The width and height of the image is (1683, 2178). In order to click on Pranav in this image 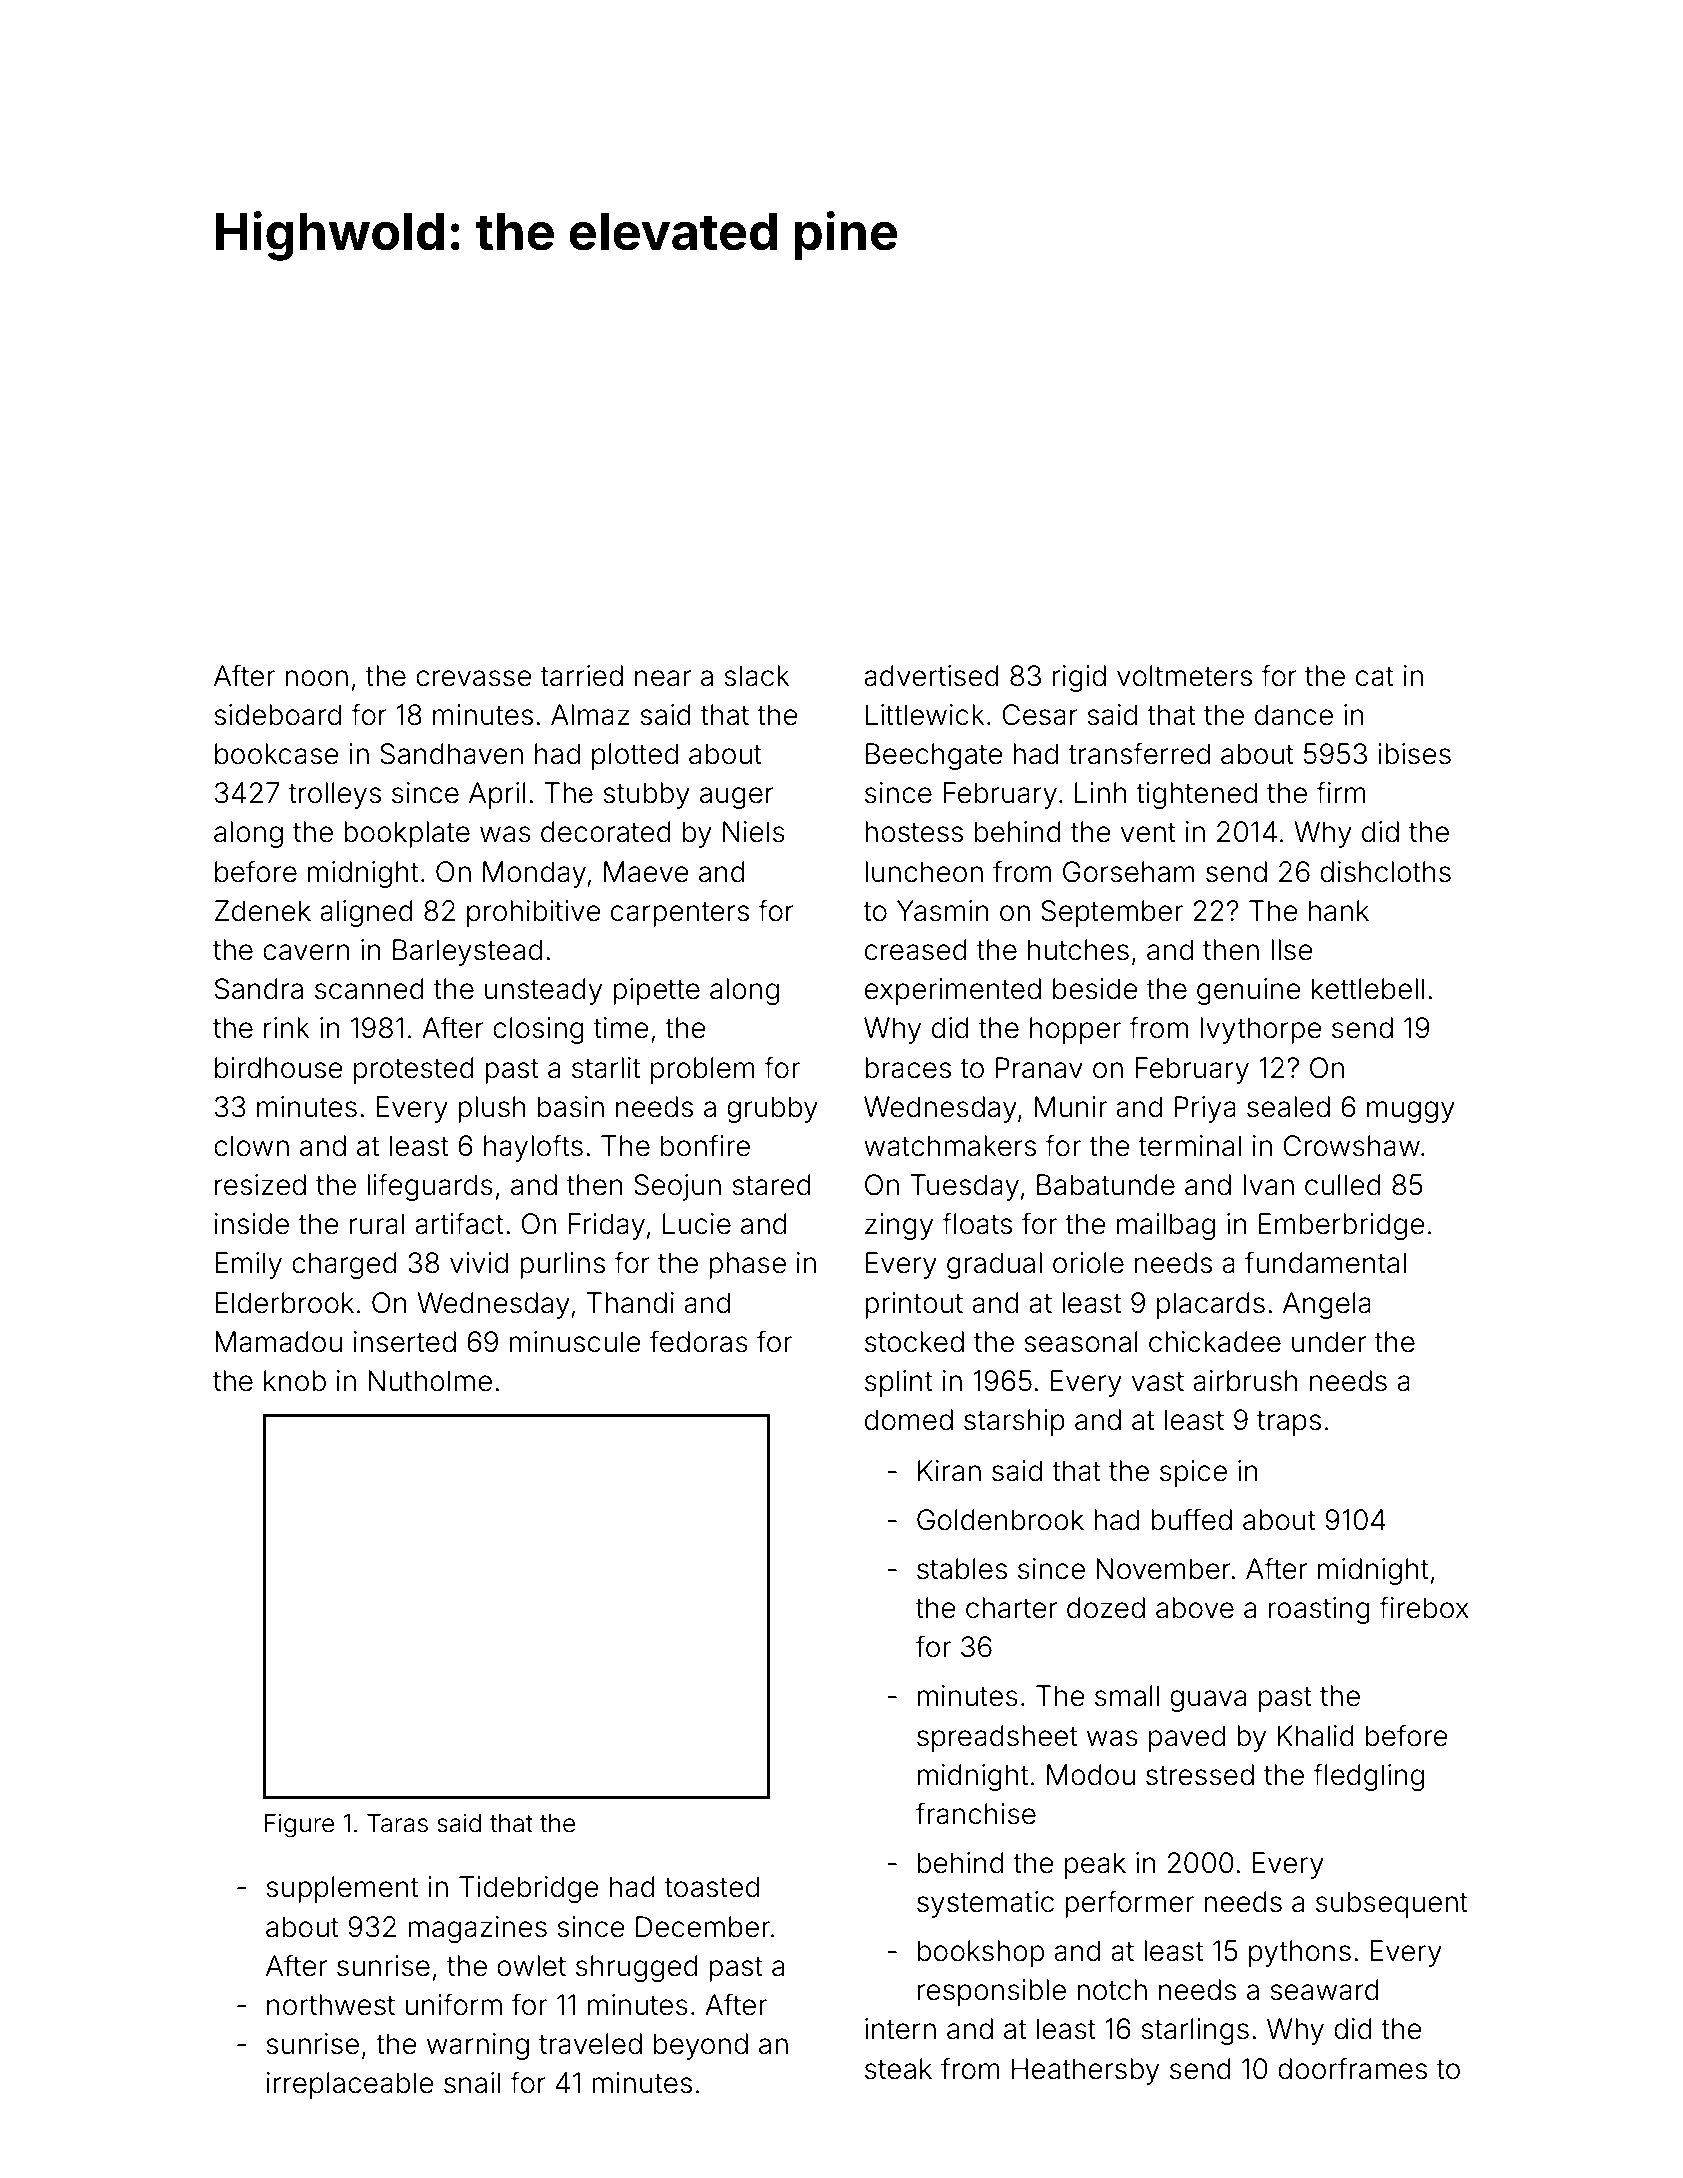, I will do `click(1039, 1068)`.
